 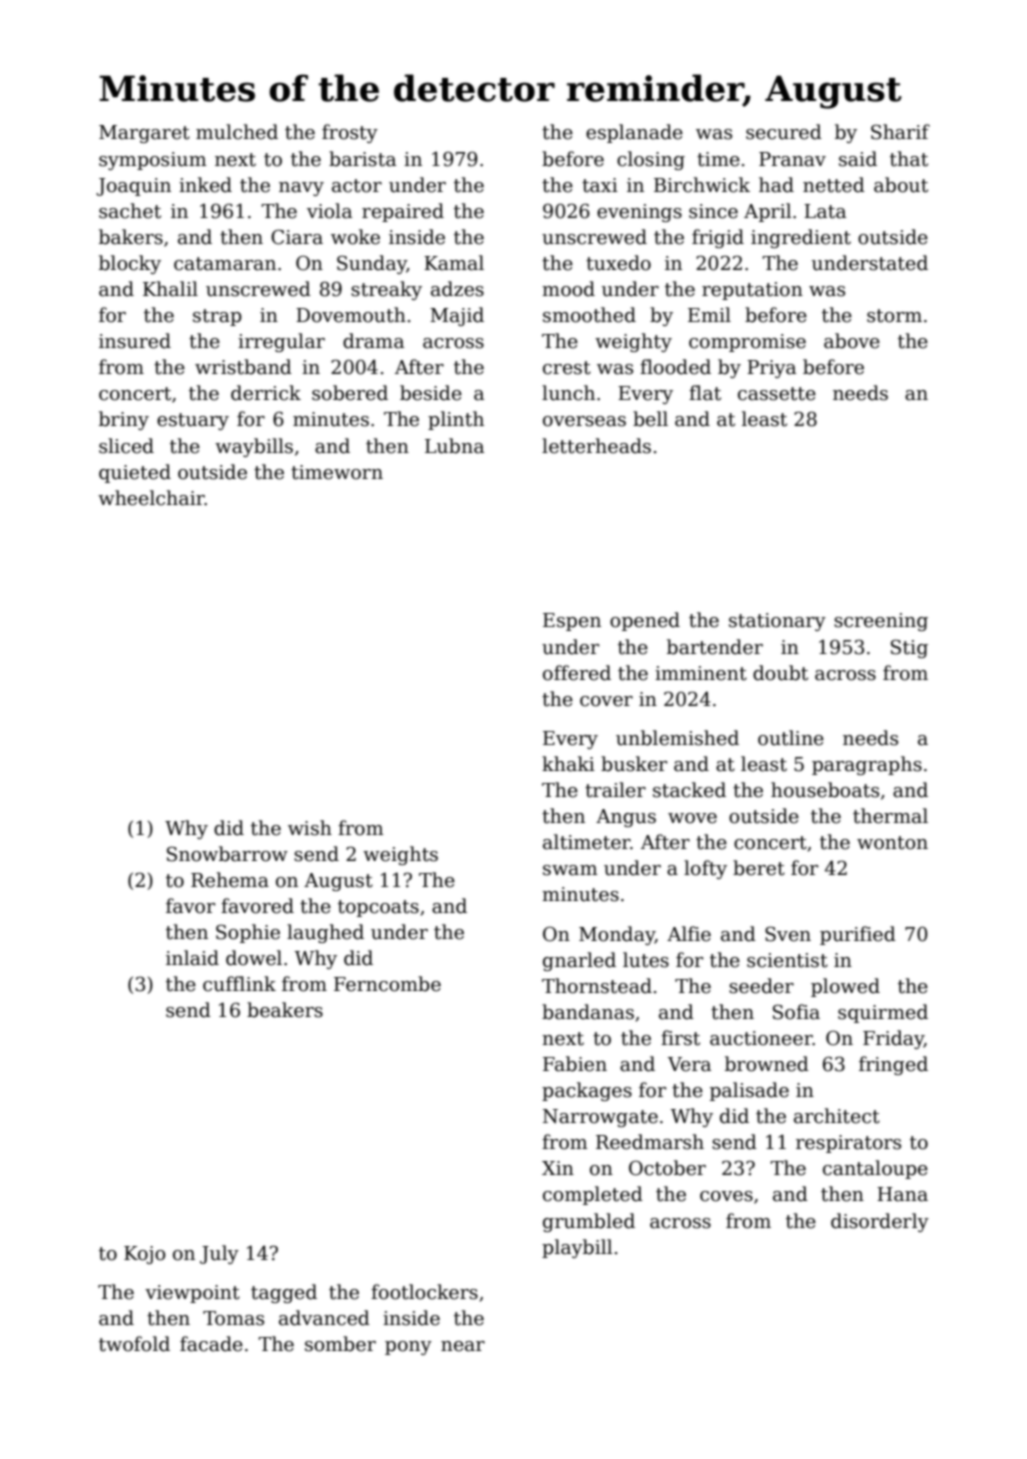 What do you see at coordinates (211, 1344) in the image?
I see `facade` at bounding box center [211, 1344].
